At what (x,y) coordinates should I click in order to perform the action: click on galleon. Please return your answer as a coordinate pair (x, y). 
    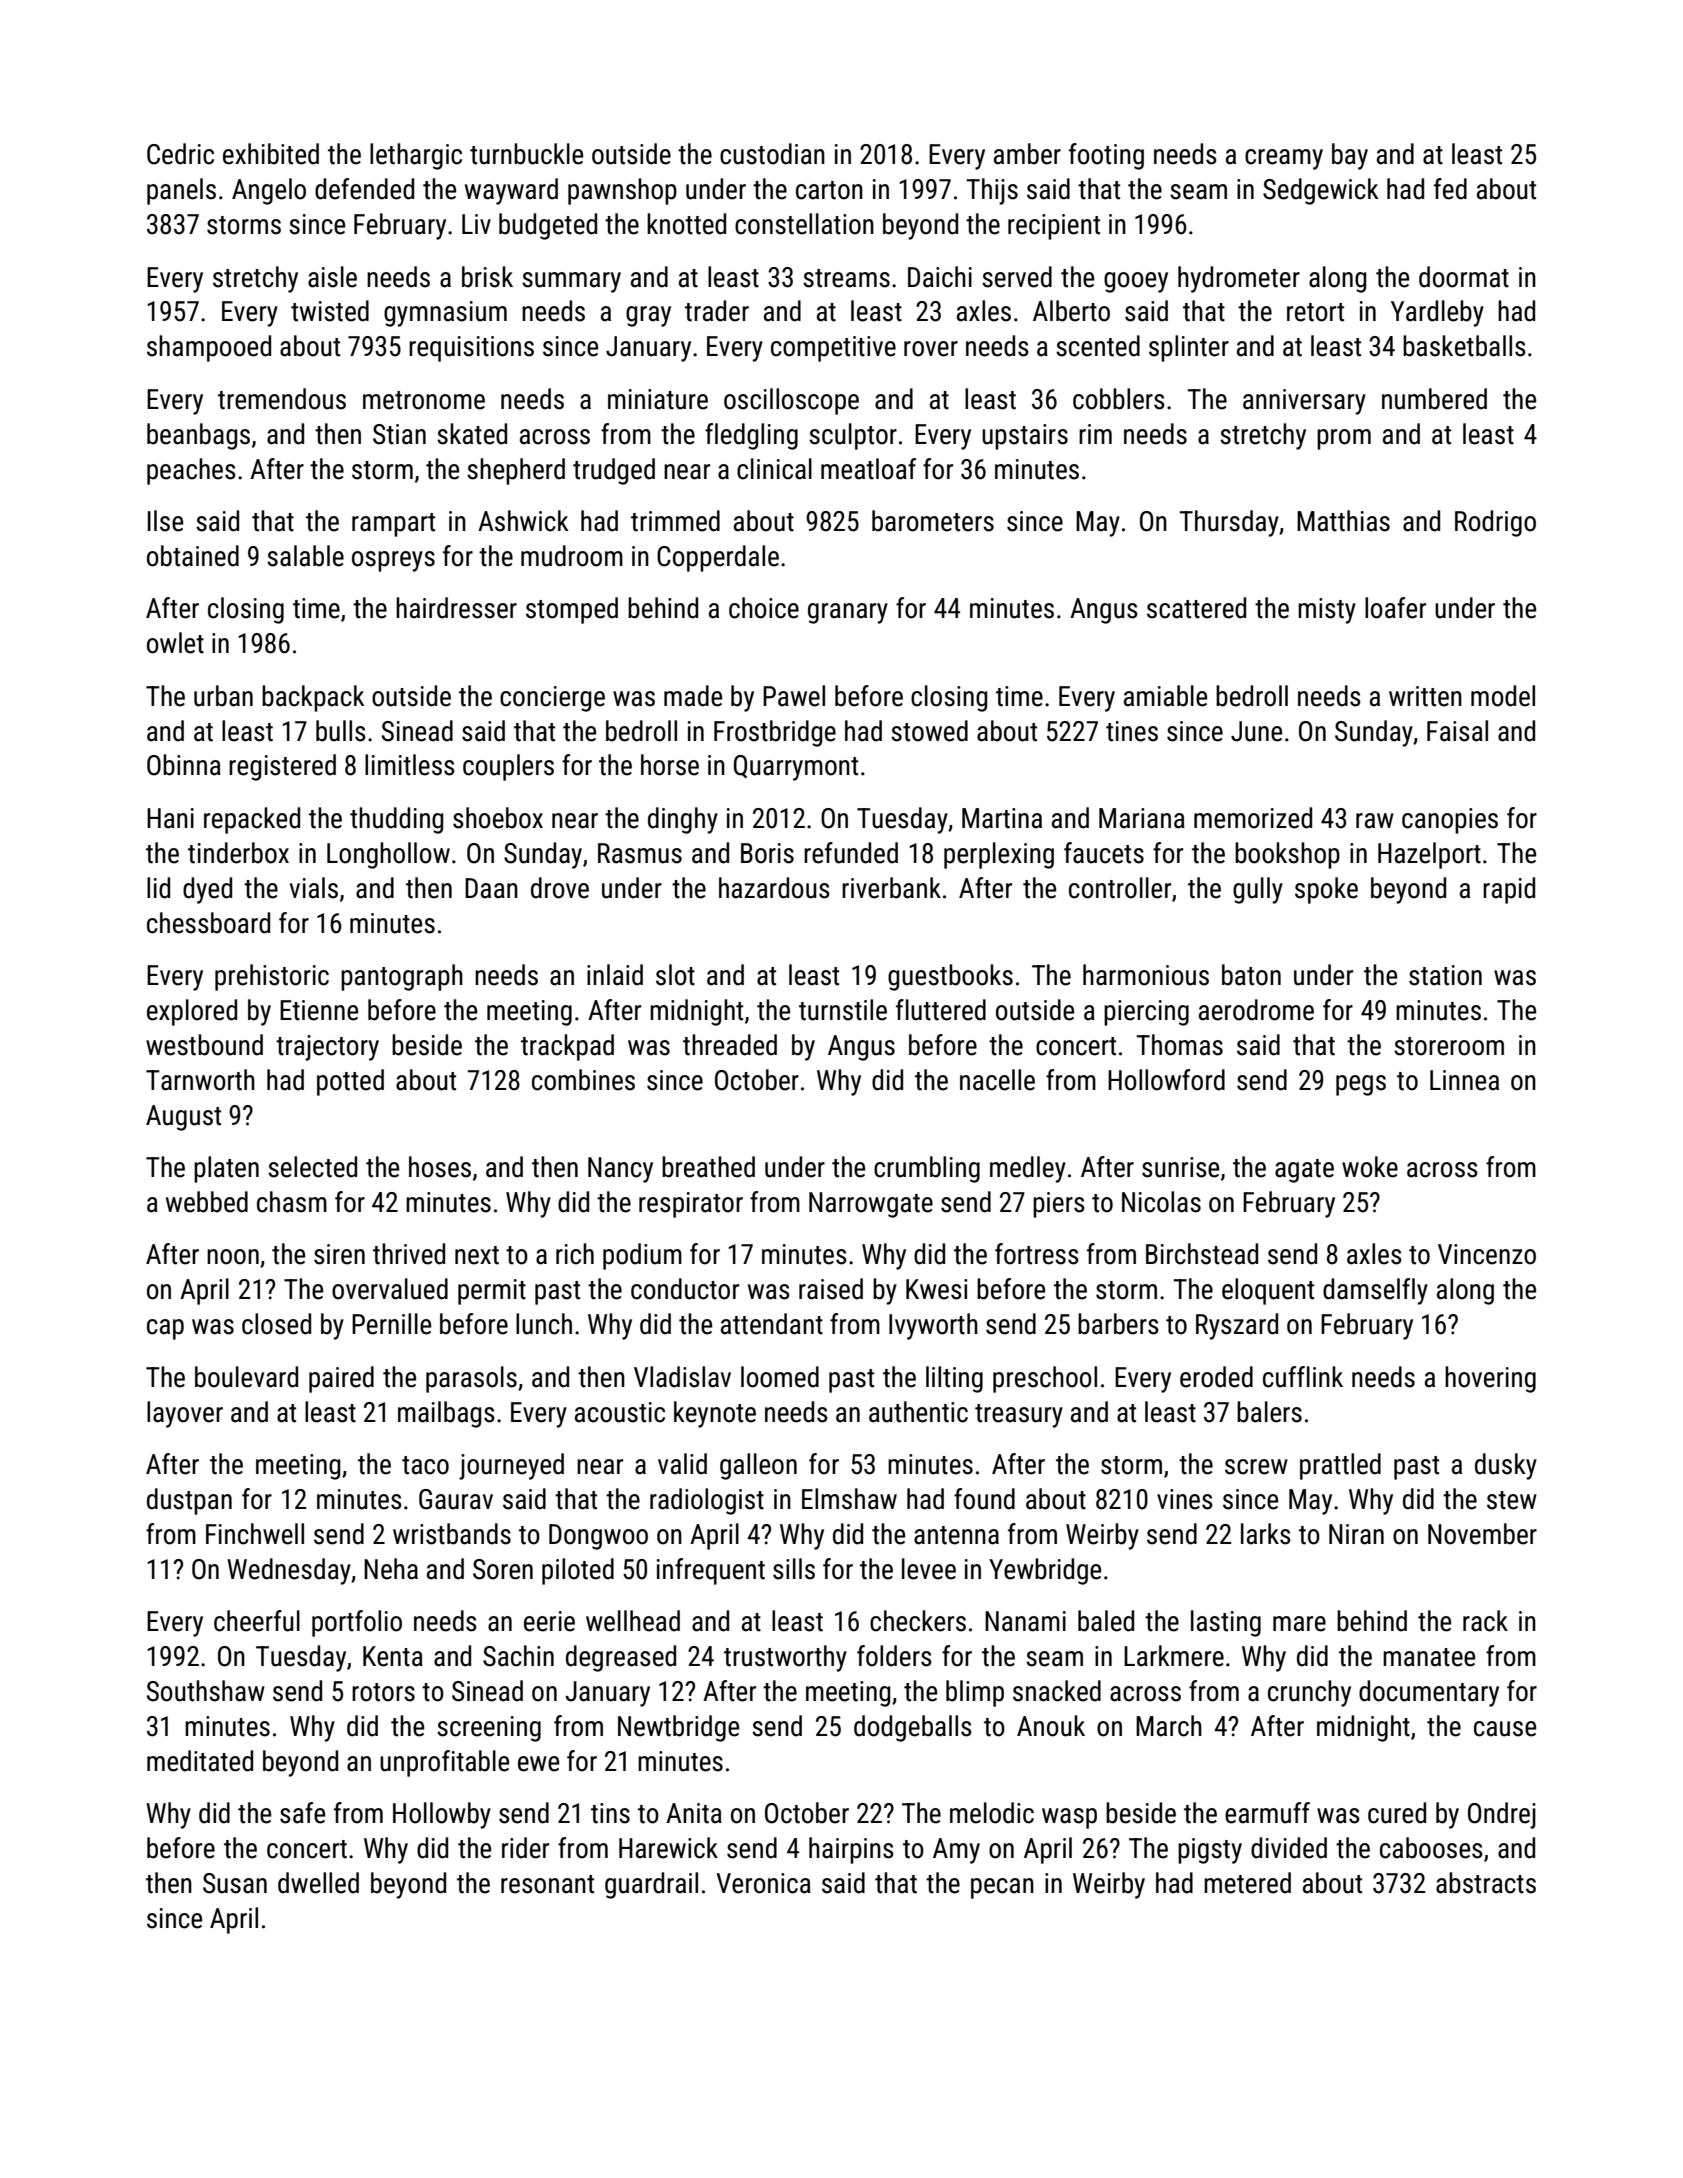
    Looking at the image, I should click on (758, 1466).
